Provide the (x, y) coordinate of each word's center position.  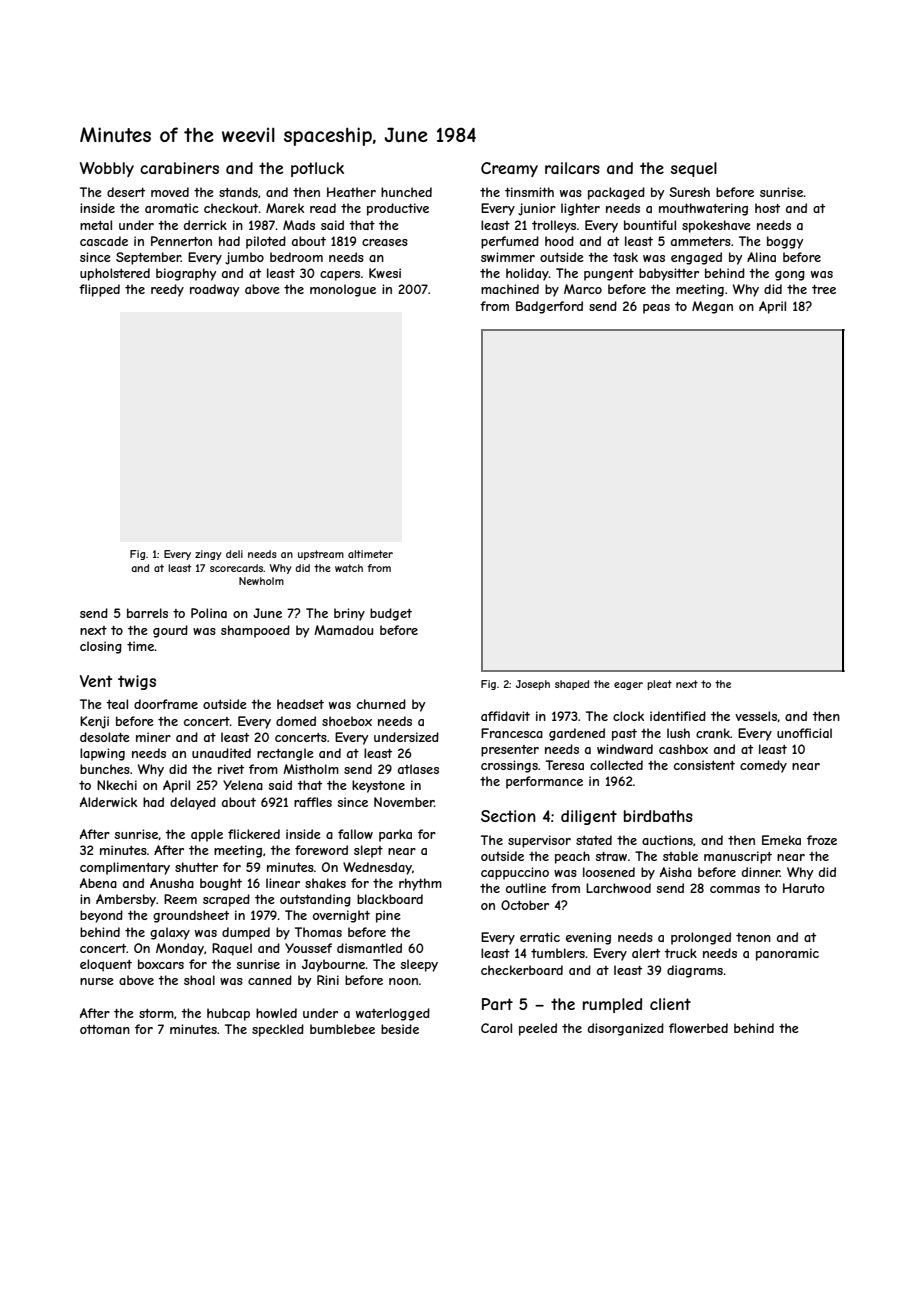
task (625, 257)
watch (349, 568)
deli (234, 554)
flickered (254, 834)
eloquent (106, 965)
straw (611, 856)
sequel (694, 169)
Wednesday (377, 868)
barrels (147, 613)
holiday (527, 274)
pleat (659, 685)
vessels (756, 716)
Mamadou (343, 630)
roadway (214, 290)
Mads (299, 225)
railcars (572, 168)
